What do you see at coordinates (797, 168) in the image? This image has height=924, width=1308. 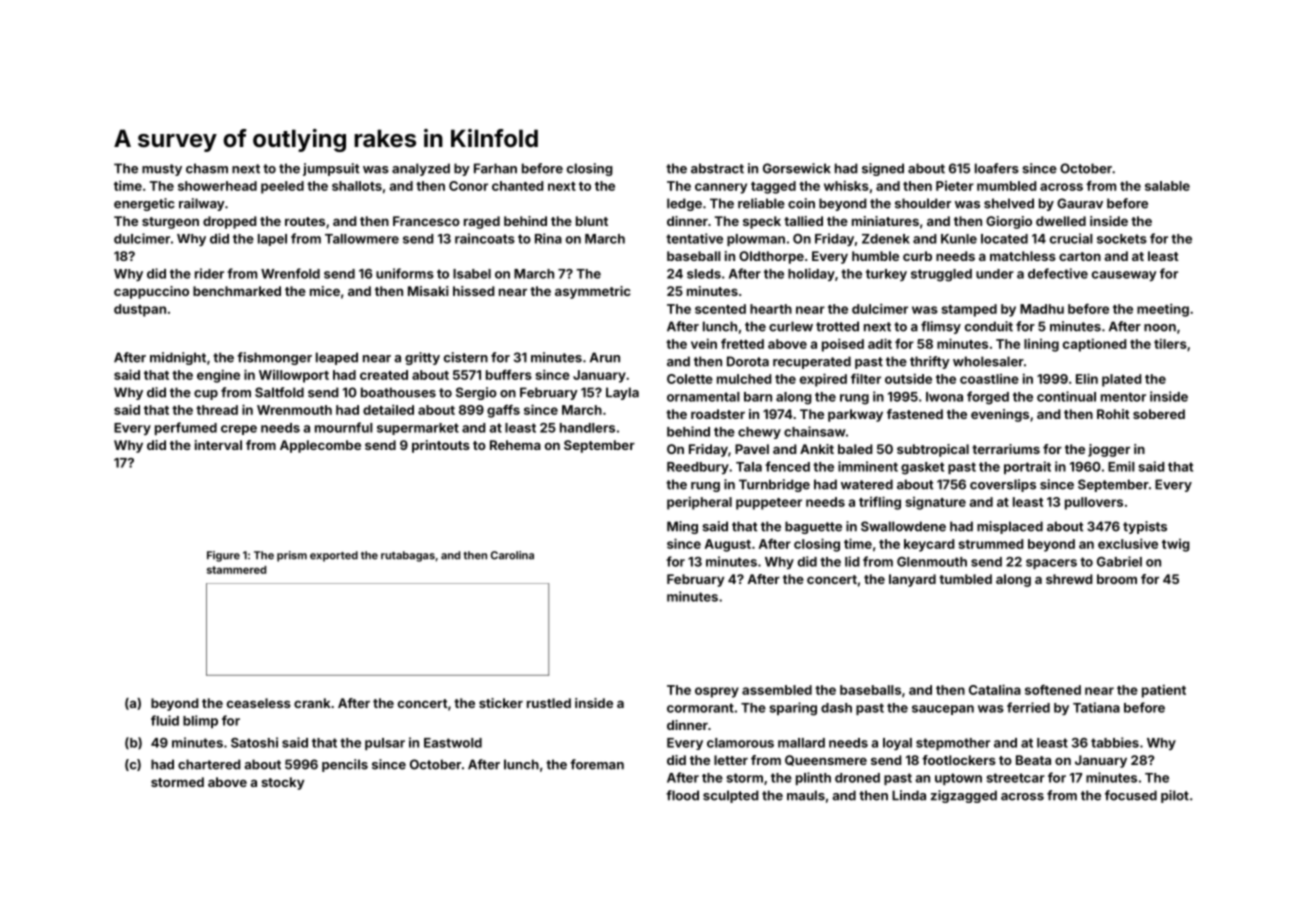 I see `Gorsewick` at bounding box center [797, 168].
